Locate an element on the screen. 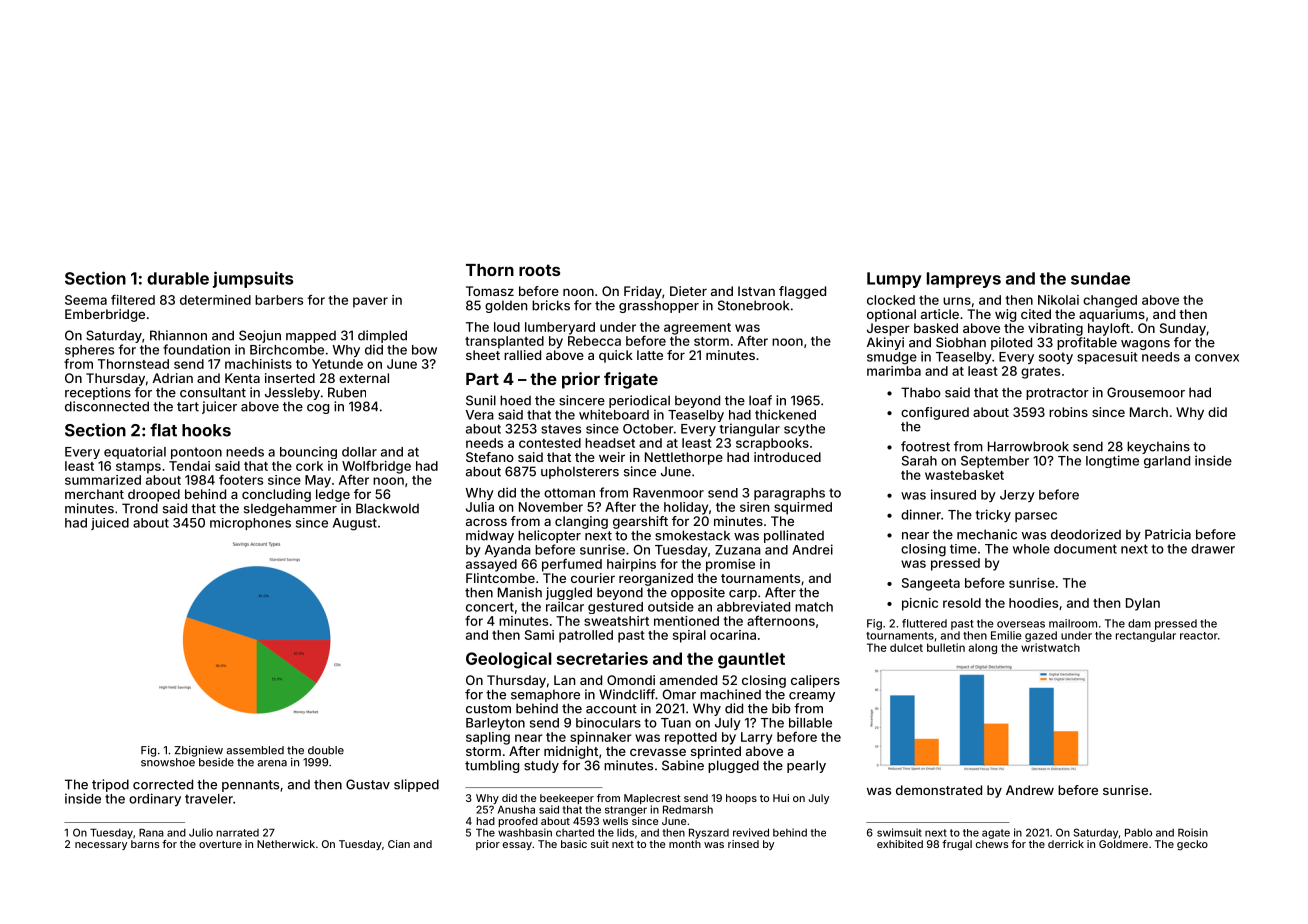 The width and height of the screenshot is (1308, 924). lampreys is located at coordinates (964, 280).
